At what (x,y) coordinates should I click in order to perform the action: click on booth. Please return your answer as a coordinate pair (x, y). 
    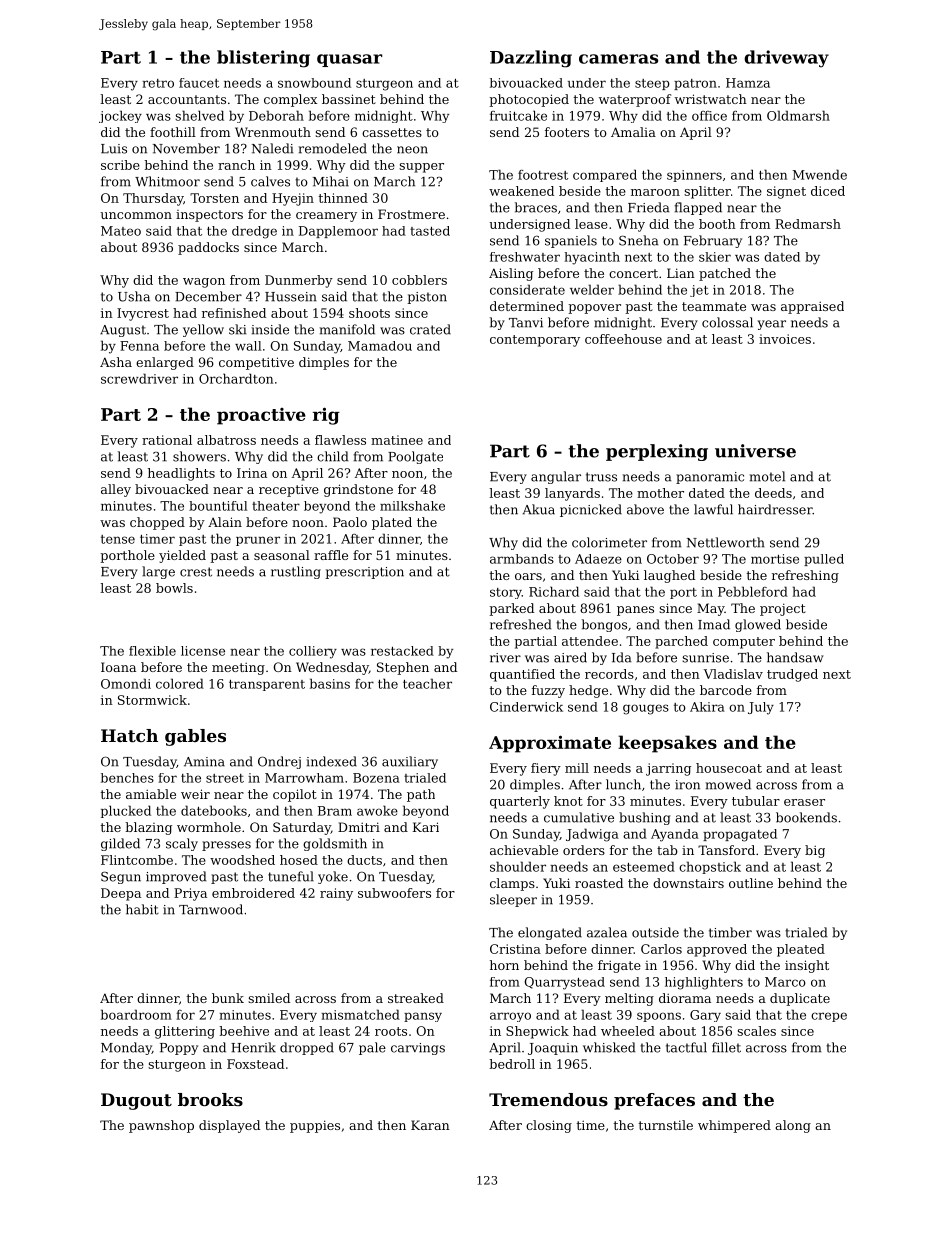
    Looking at the image, I should click on (717, 224).
